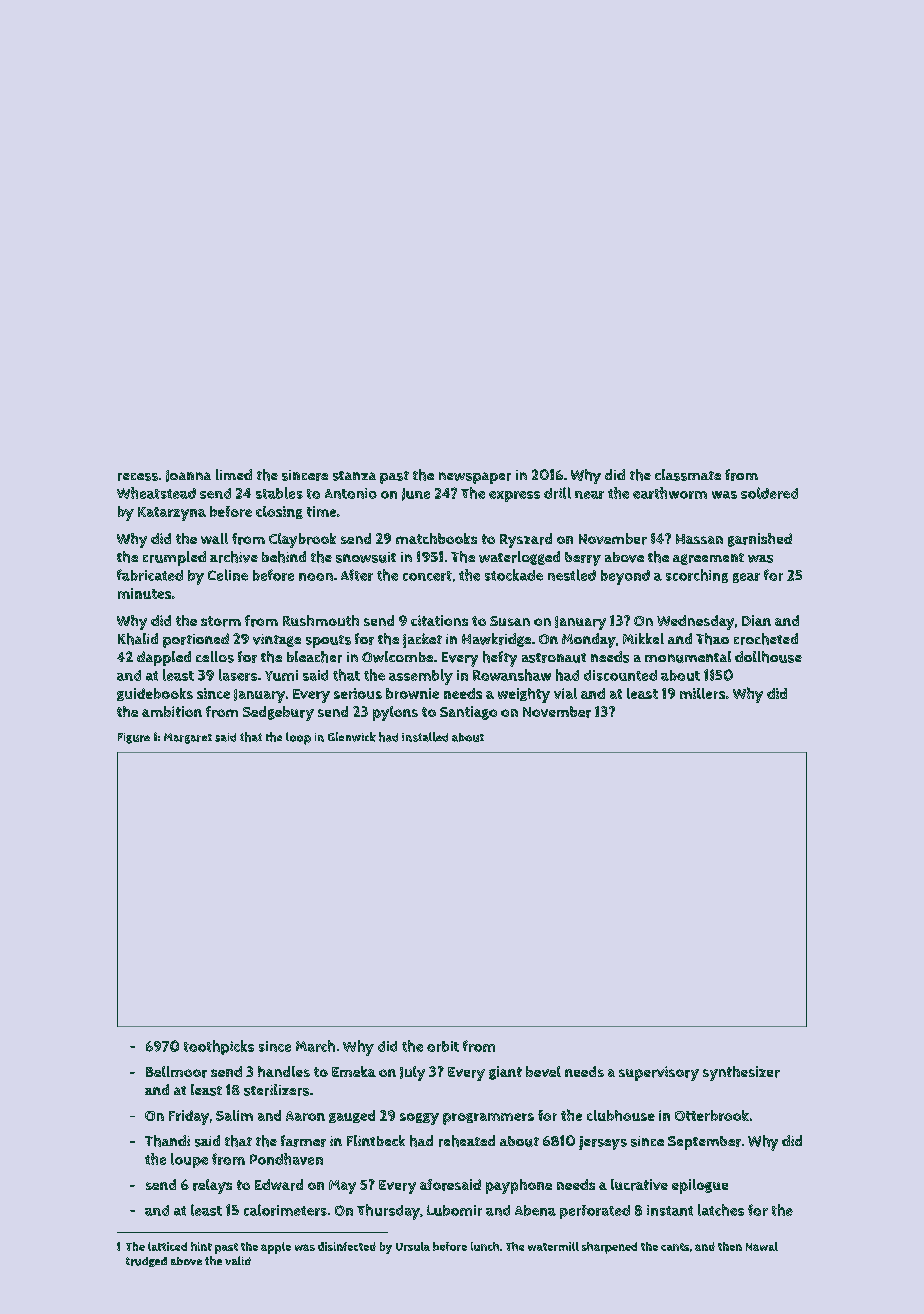 The height and width of the image is (1314, 924). Describe the element at coordinates (238, 1260) in the image. I see `valid` at that location.
